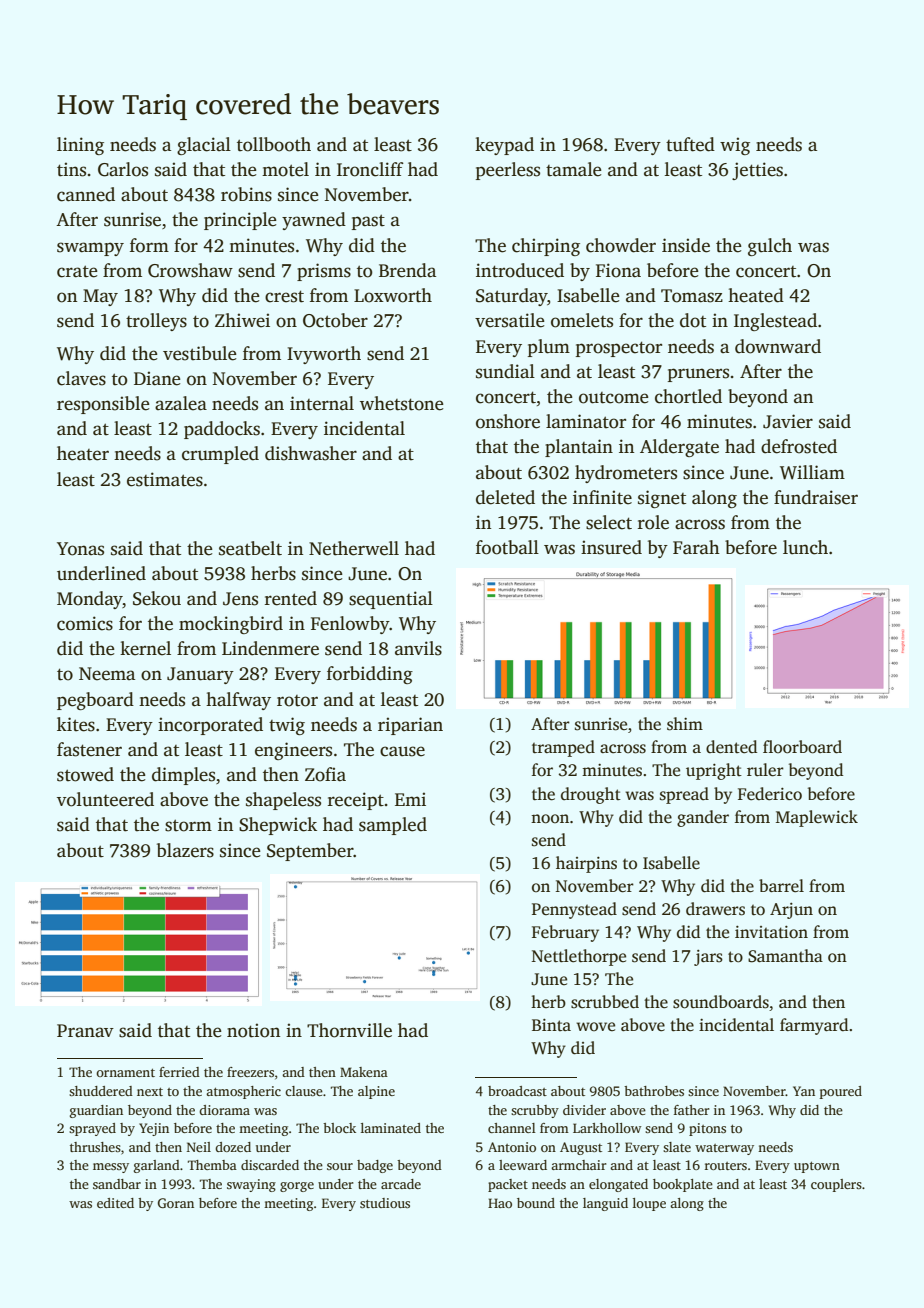 This screenshot has height=1308, width=924. I want to click on languid, so click(605, 1204).
